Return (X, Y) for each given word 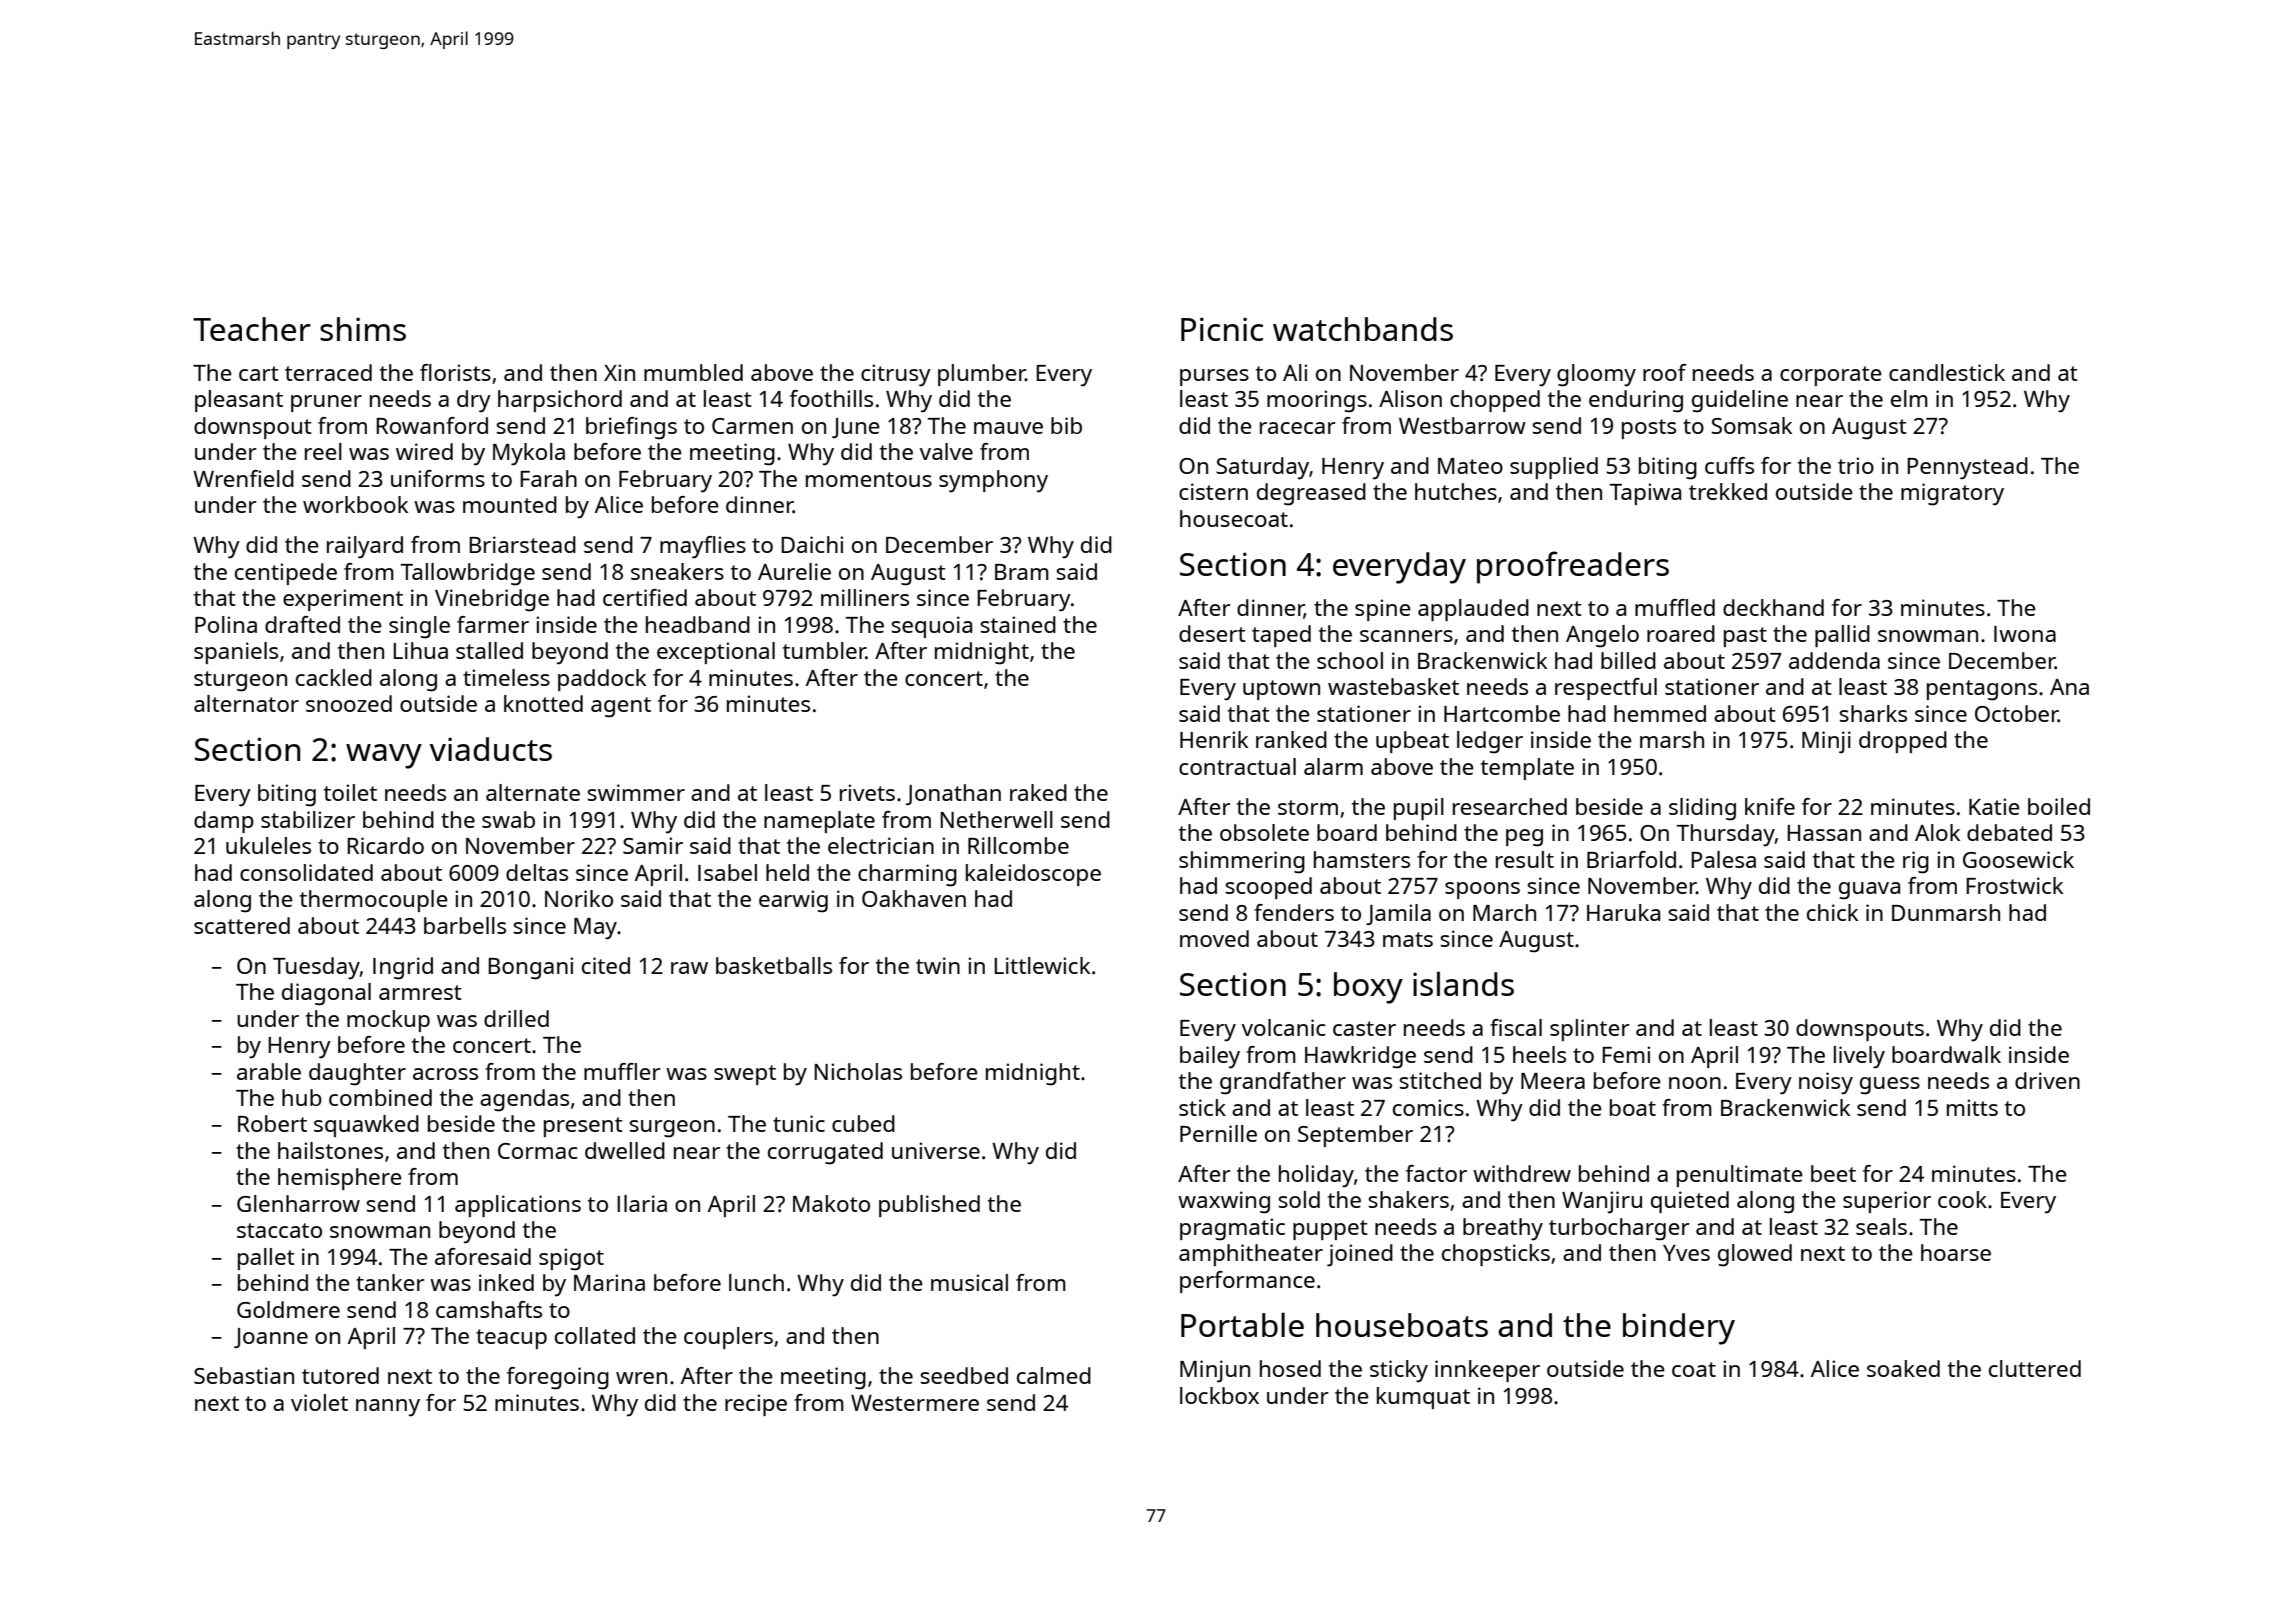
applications (518, 1206)
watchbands (1363, 329)
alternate (533, 792)
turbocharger (1619, 1229)
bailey (1210, 1057)
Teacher (252, 329)
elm (1909, 398)
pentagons (1982, 690)
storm (1308, 807)
